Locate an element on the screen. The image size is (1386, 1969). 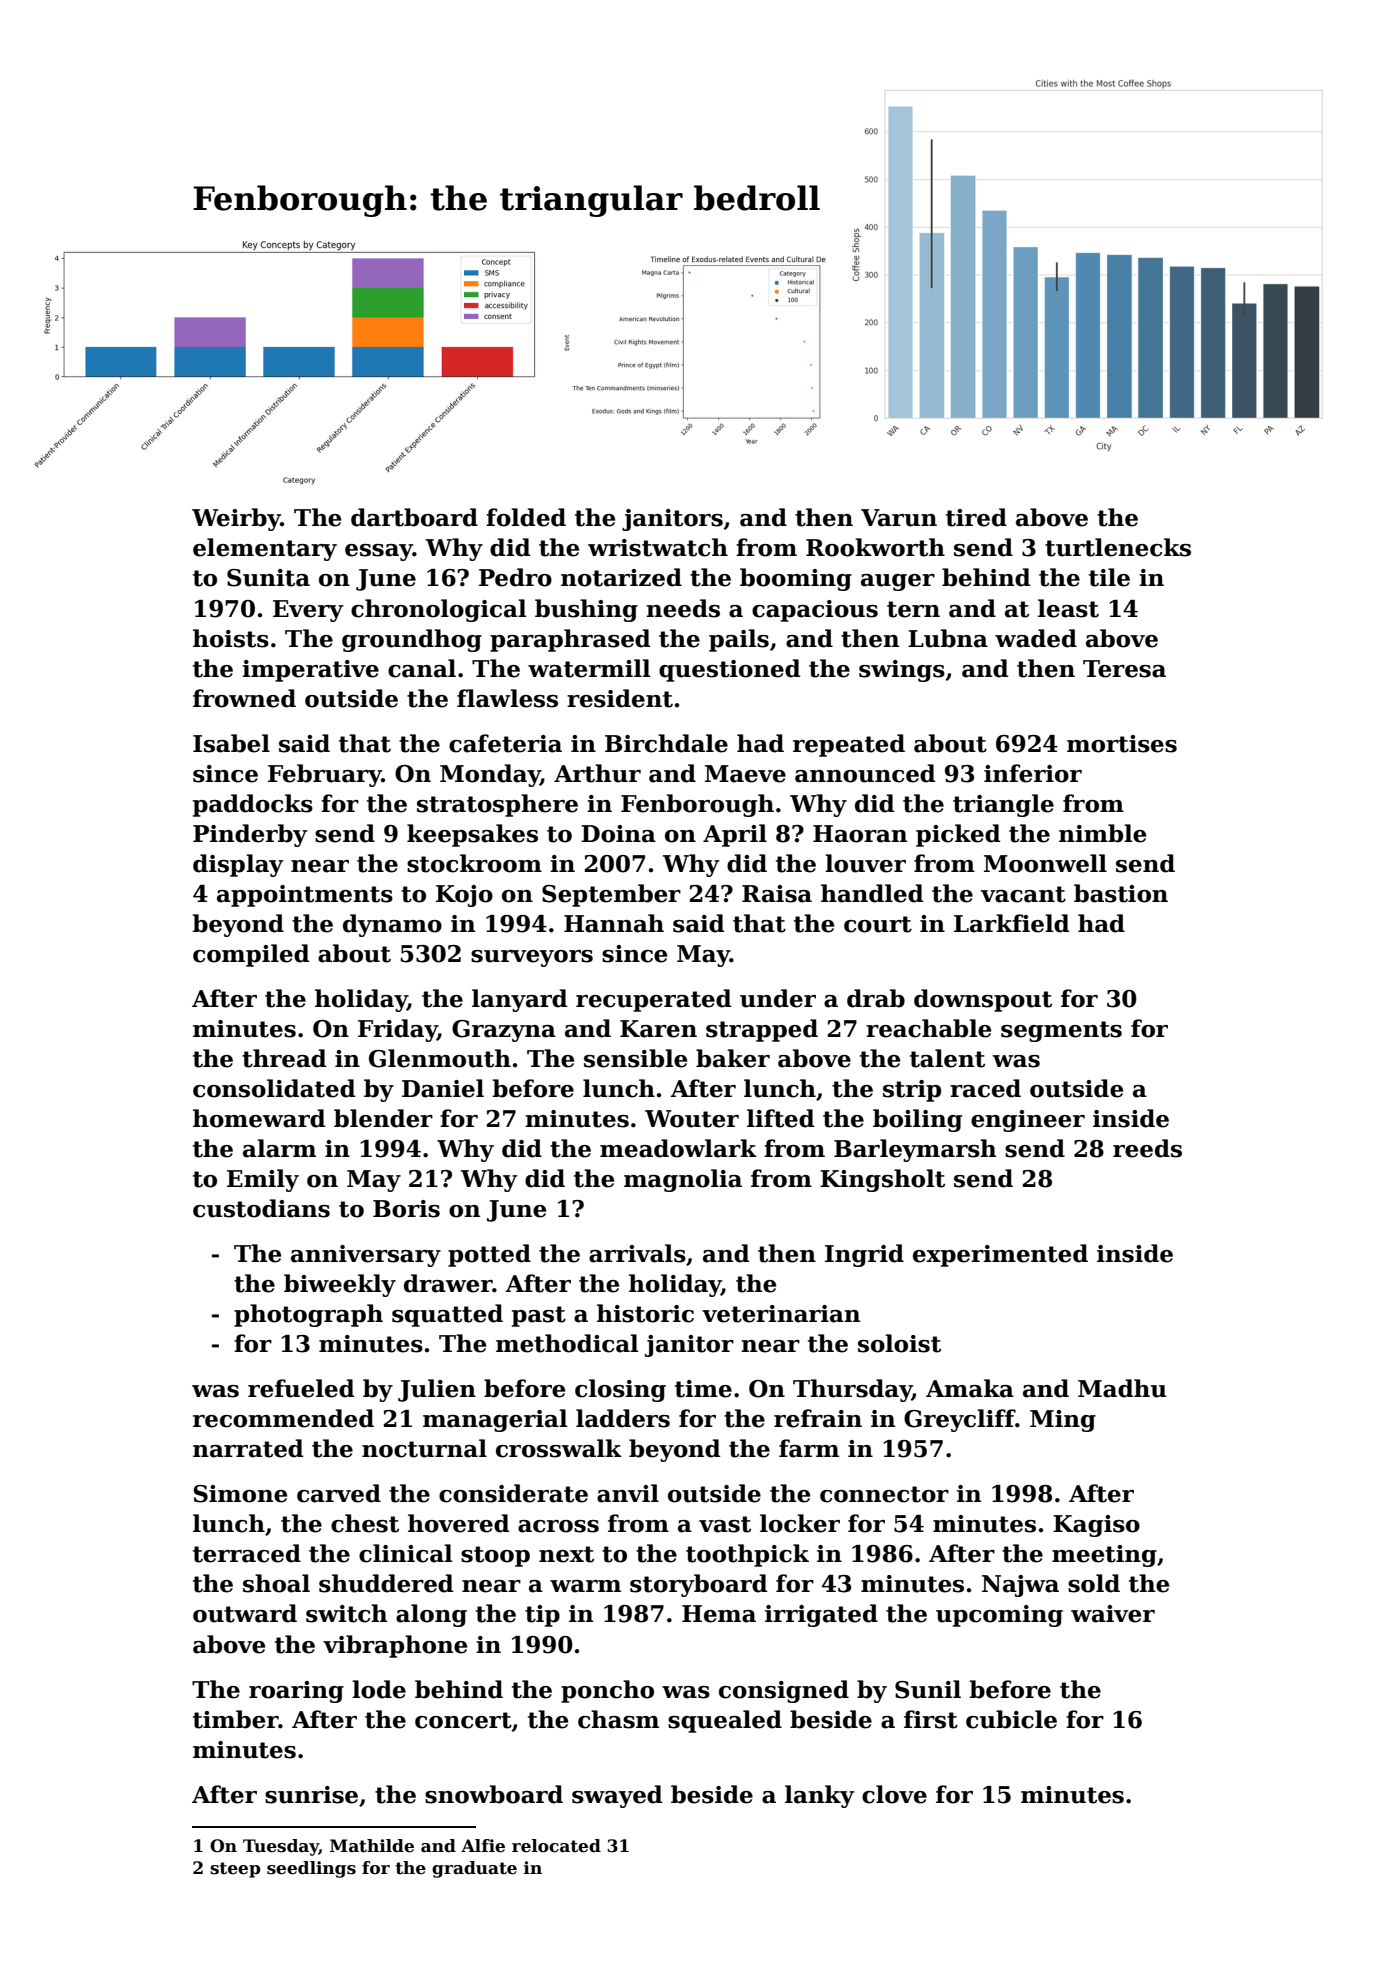
biweekly is located at coordinates (340, 1285).
